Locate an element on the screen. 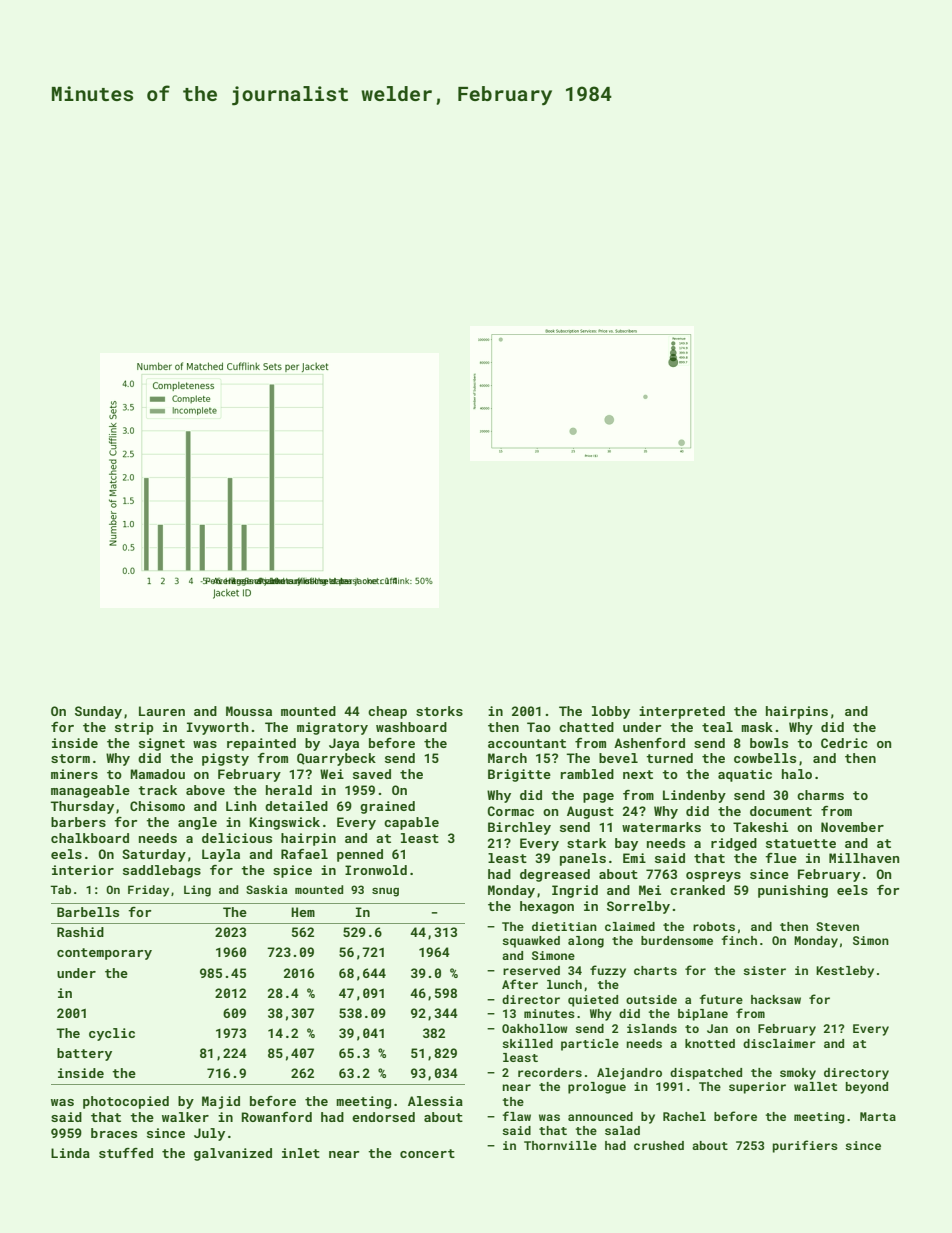 Image resolution: width=952 pixels, height=1233 pixels. strip is located at coordinates (134, 728).
